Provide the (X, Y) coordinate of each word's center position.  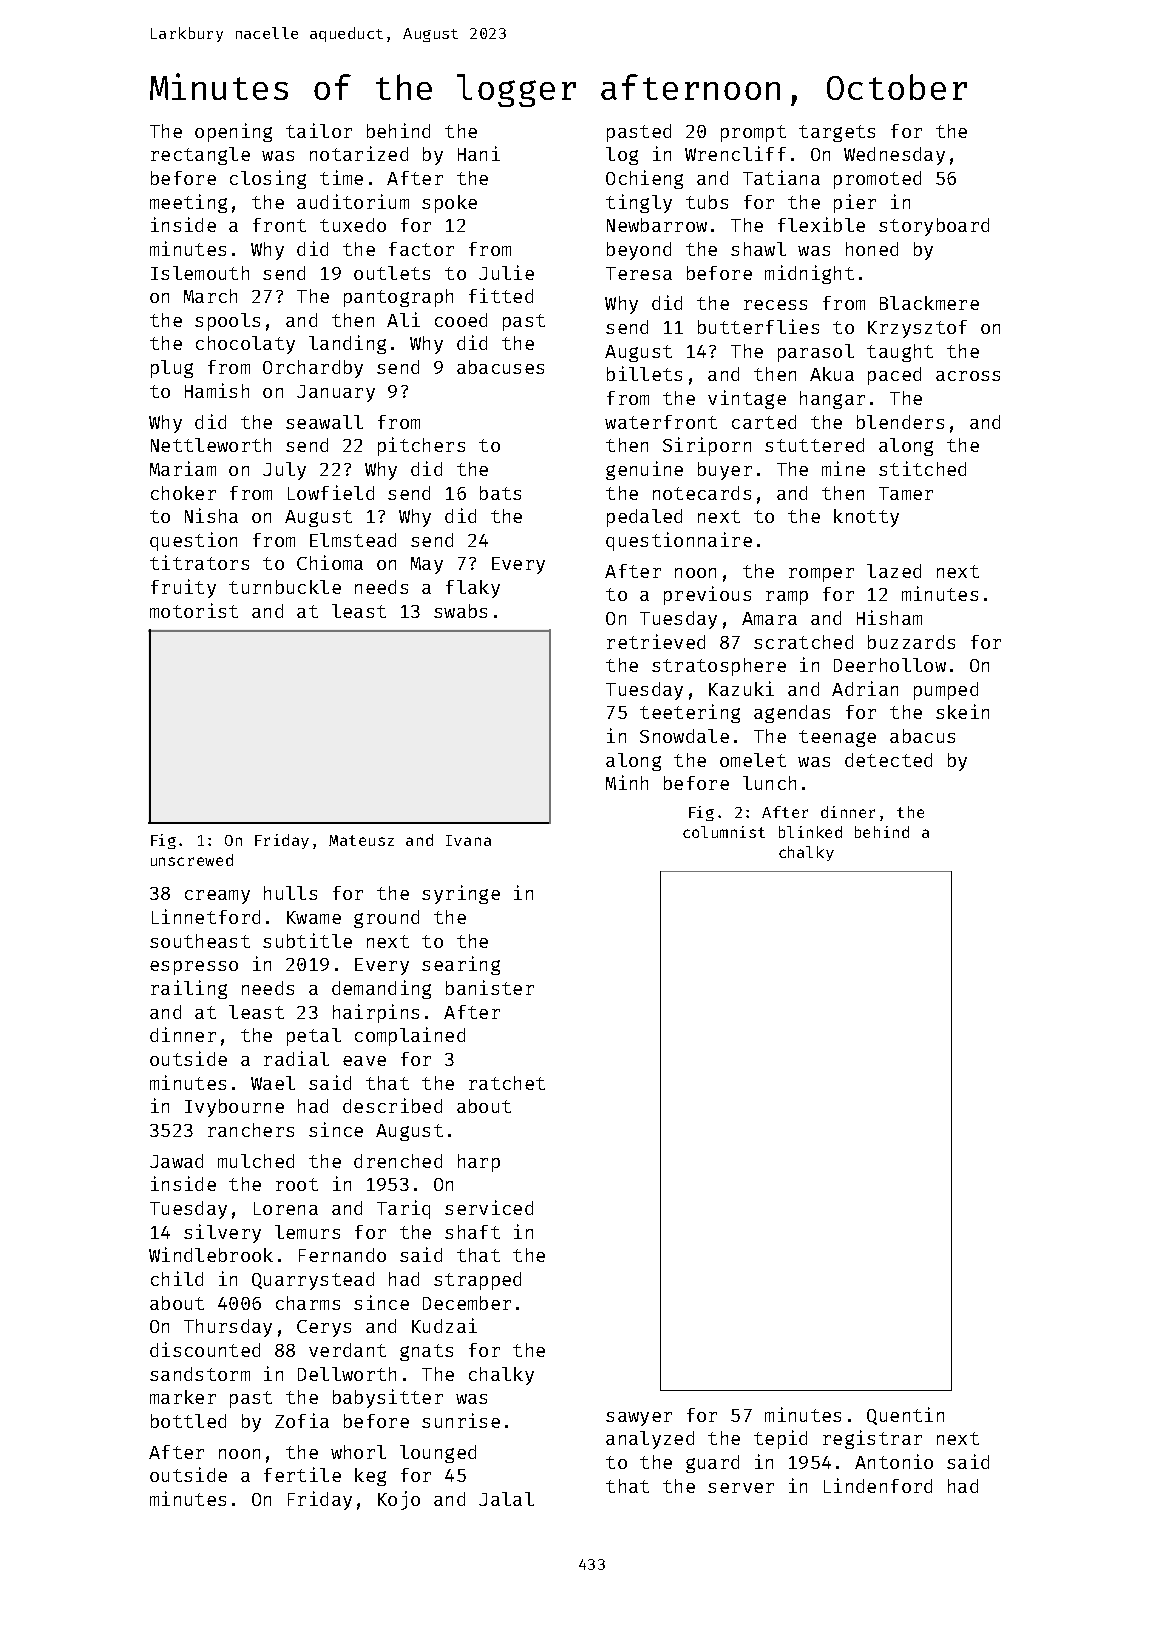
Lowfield (331, 492)
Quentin (905, 1416)
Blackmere (929, 303)
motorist (194, 610)
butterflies (758, 326)
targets (837, 133)
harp (479, 1163)
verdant (347, 1350)
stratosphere (719, 667)
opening (233, 132)
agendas (792, 714)
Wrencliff (735, 153)
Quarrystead (313, 1281)
